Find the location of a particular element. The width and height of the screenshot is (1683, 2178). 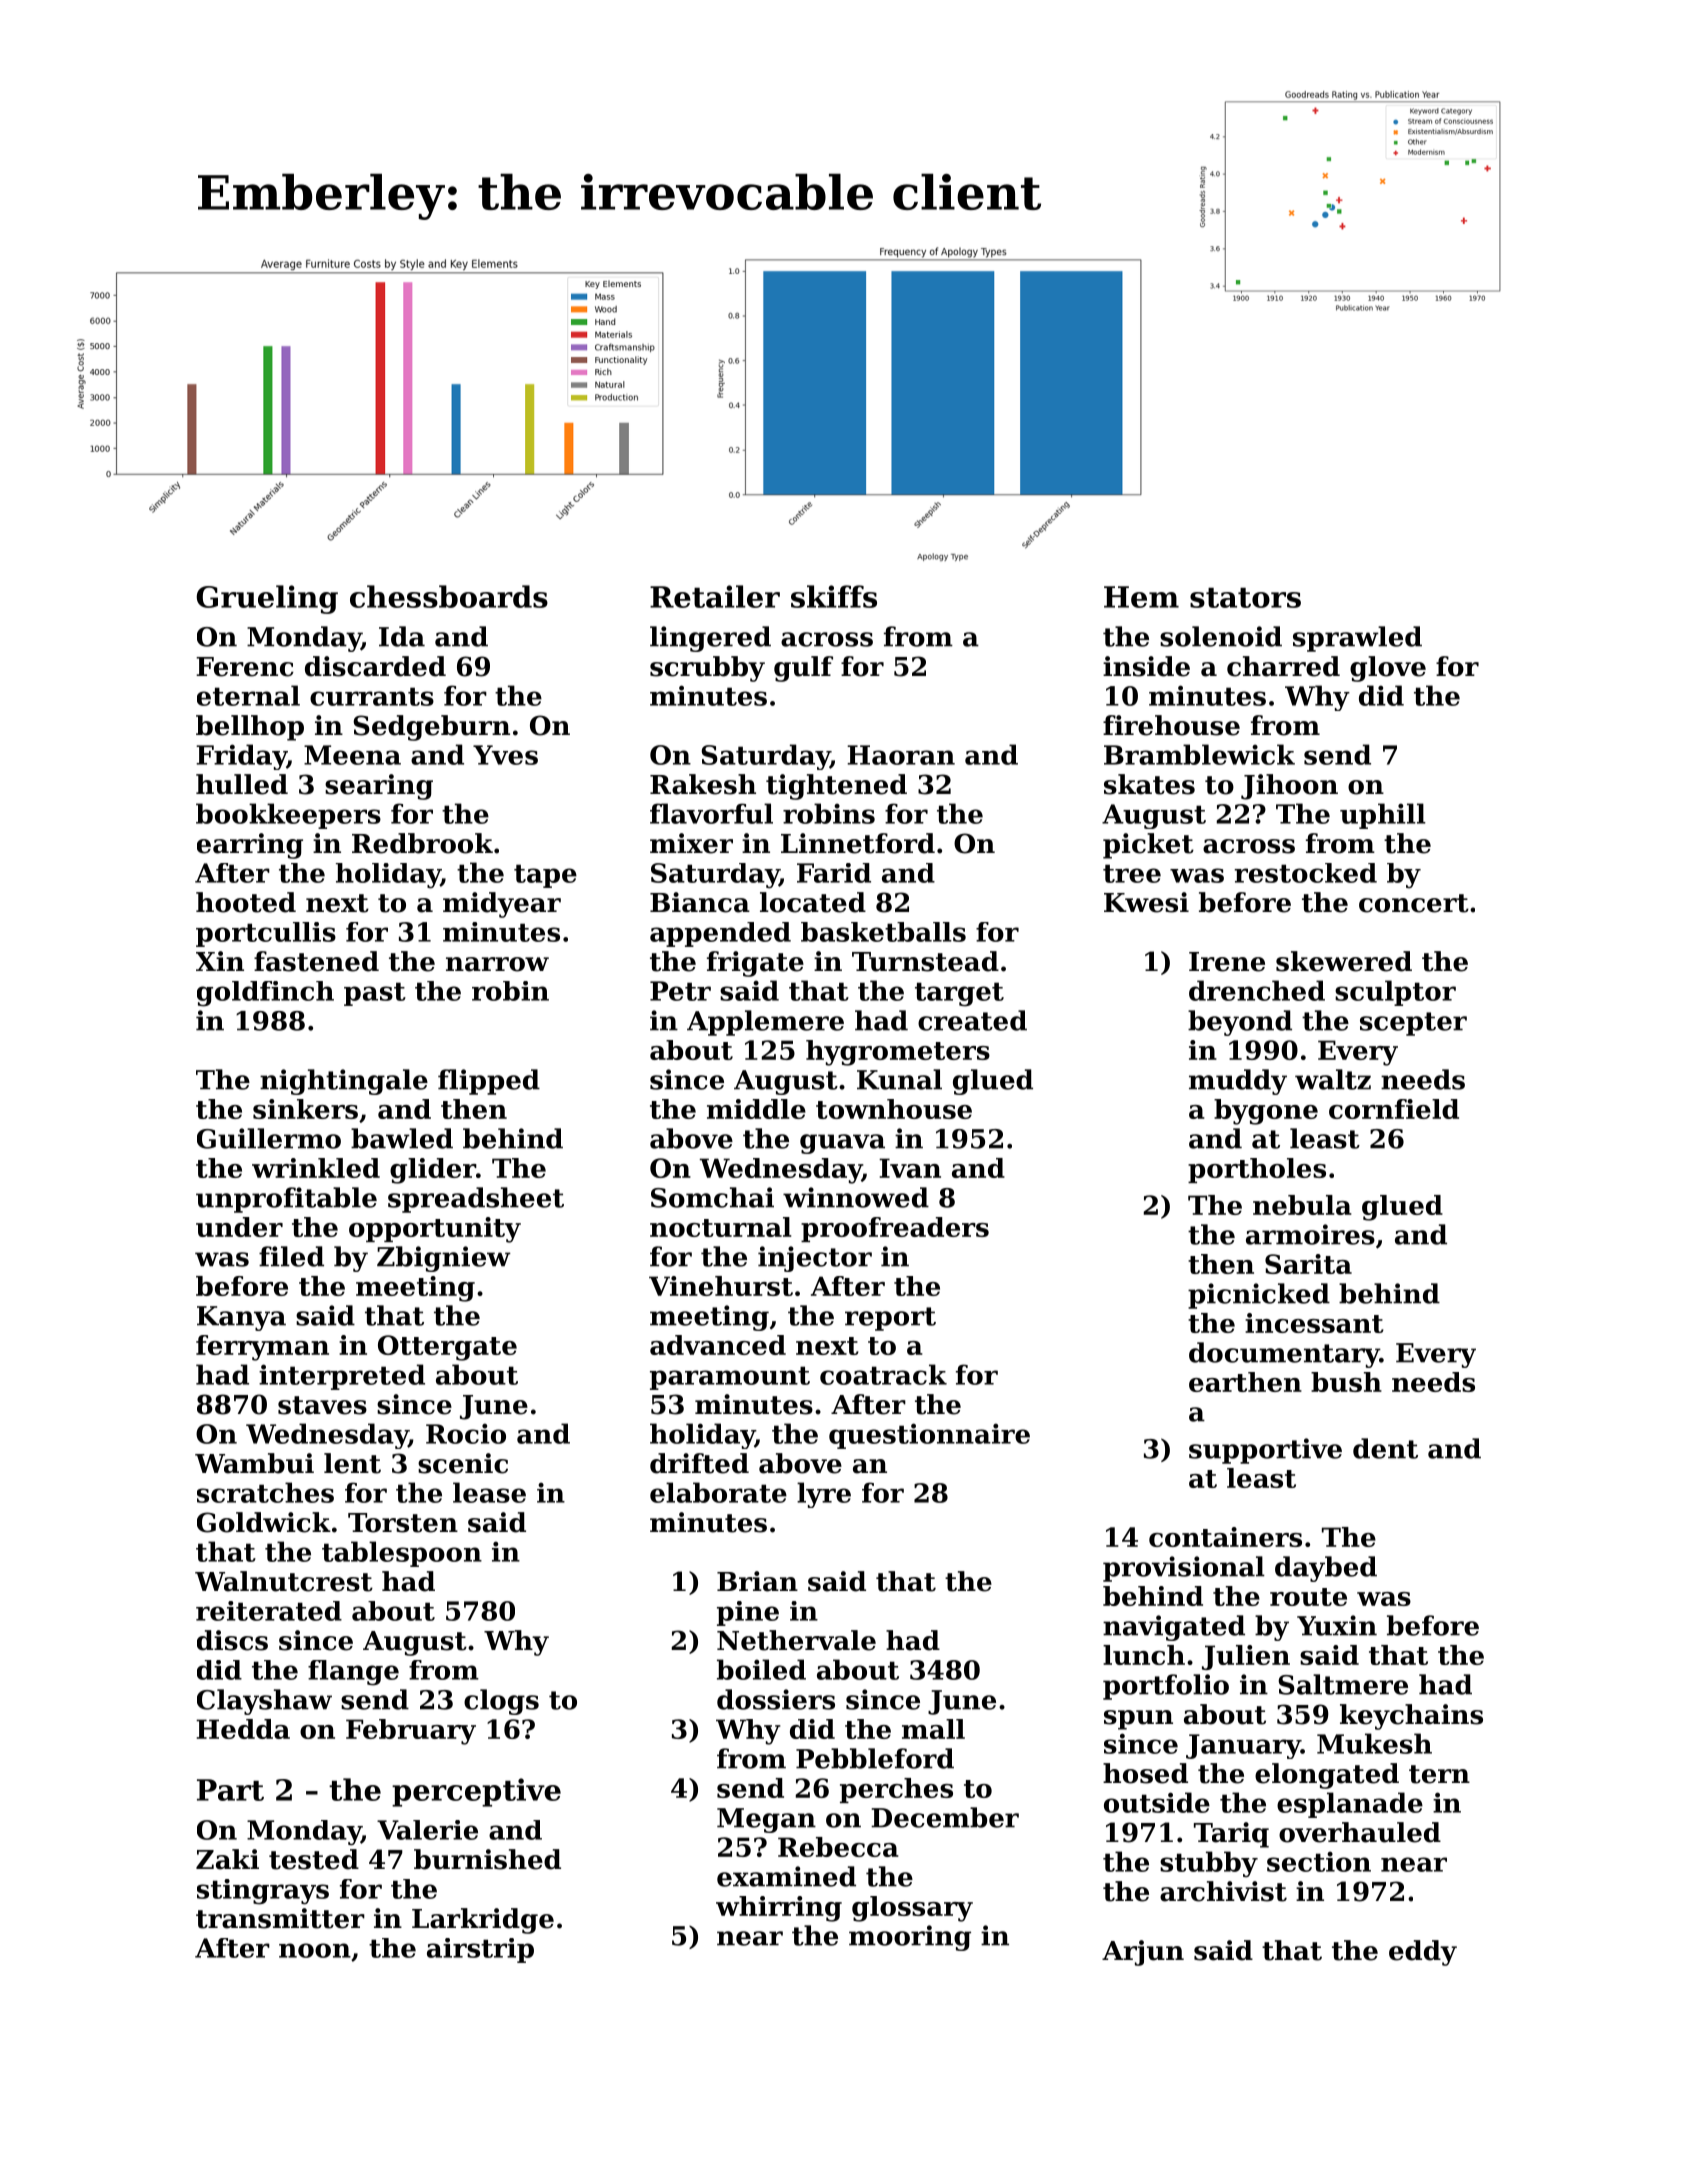

uphill is located at coordinates (1383, 816).
